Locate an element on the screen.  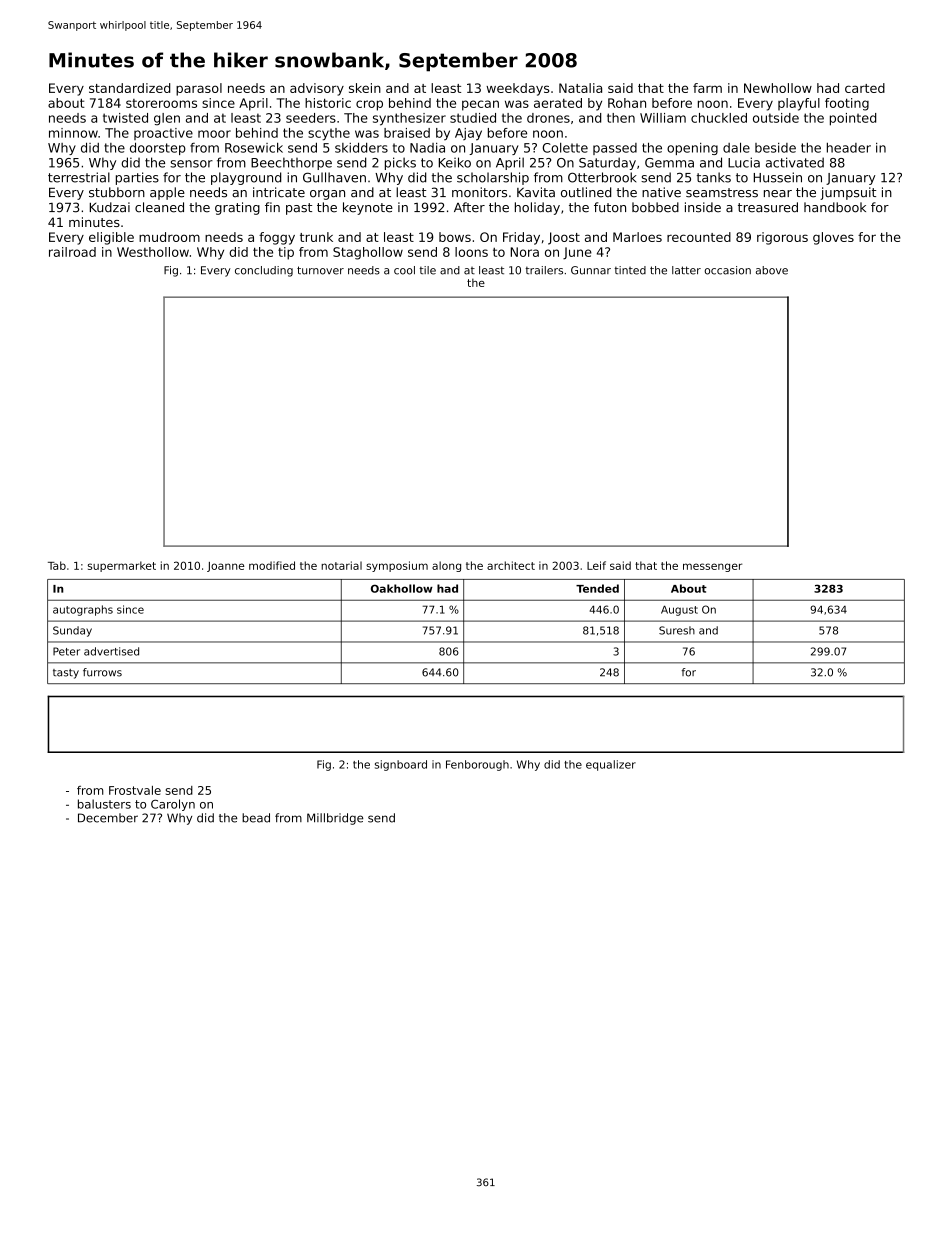
messenger is located at coordinates (712, 567).
